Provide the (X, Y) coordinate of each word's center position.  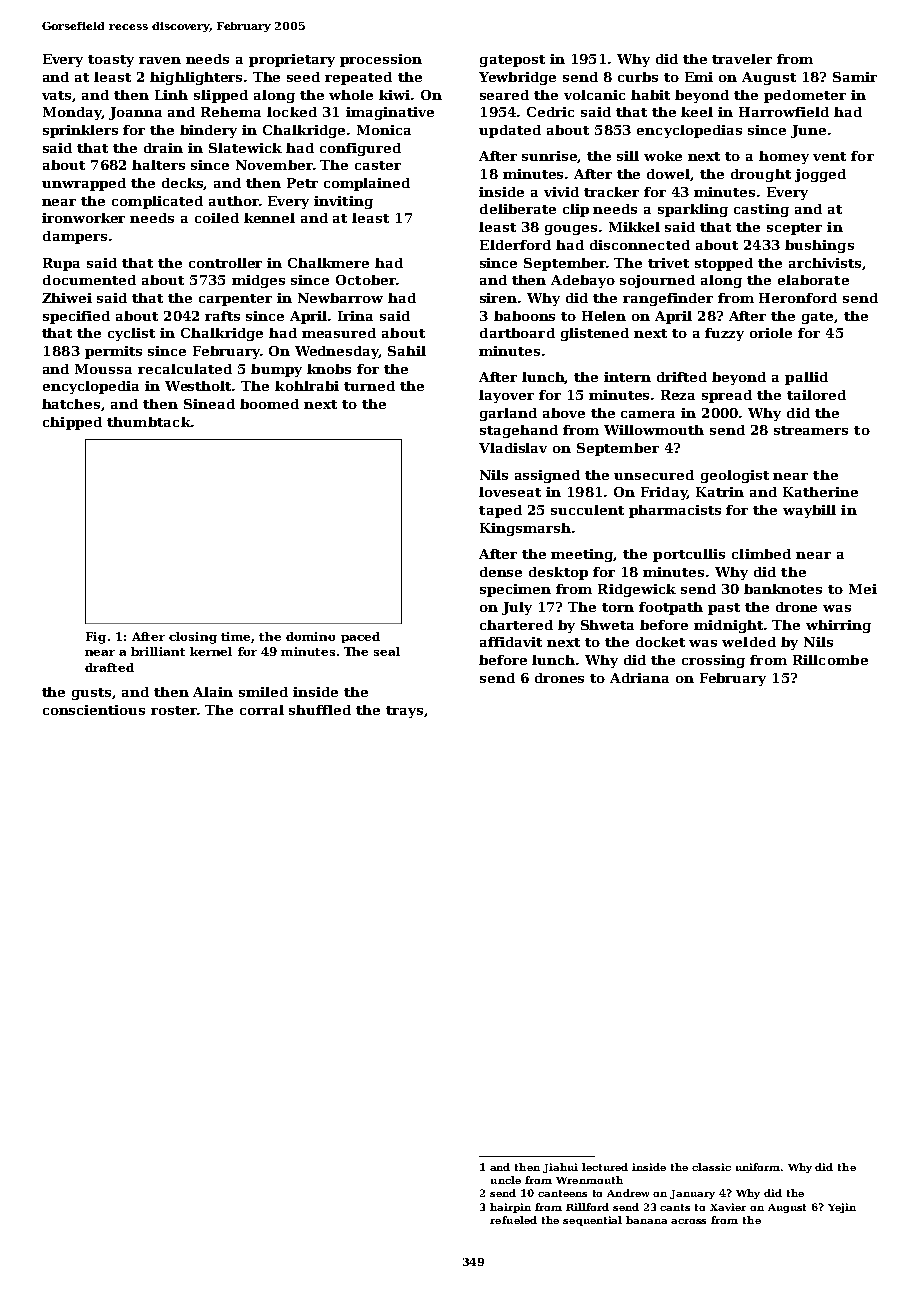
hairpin (510, 1208)
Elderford (515, 245)
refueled (513, 1220)
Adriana (639, 678)
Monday (72, 113)
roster (174, 710)
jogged (820, 175)
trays (404, 712)
